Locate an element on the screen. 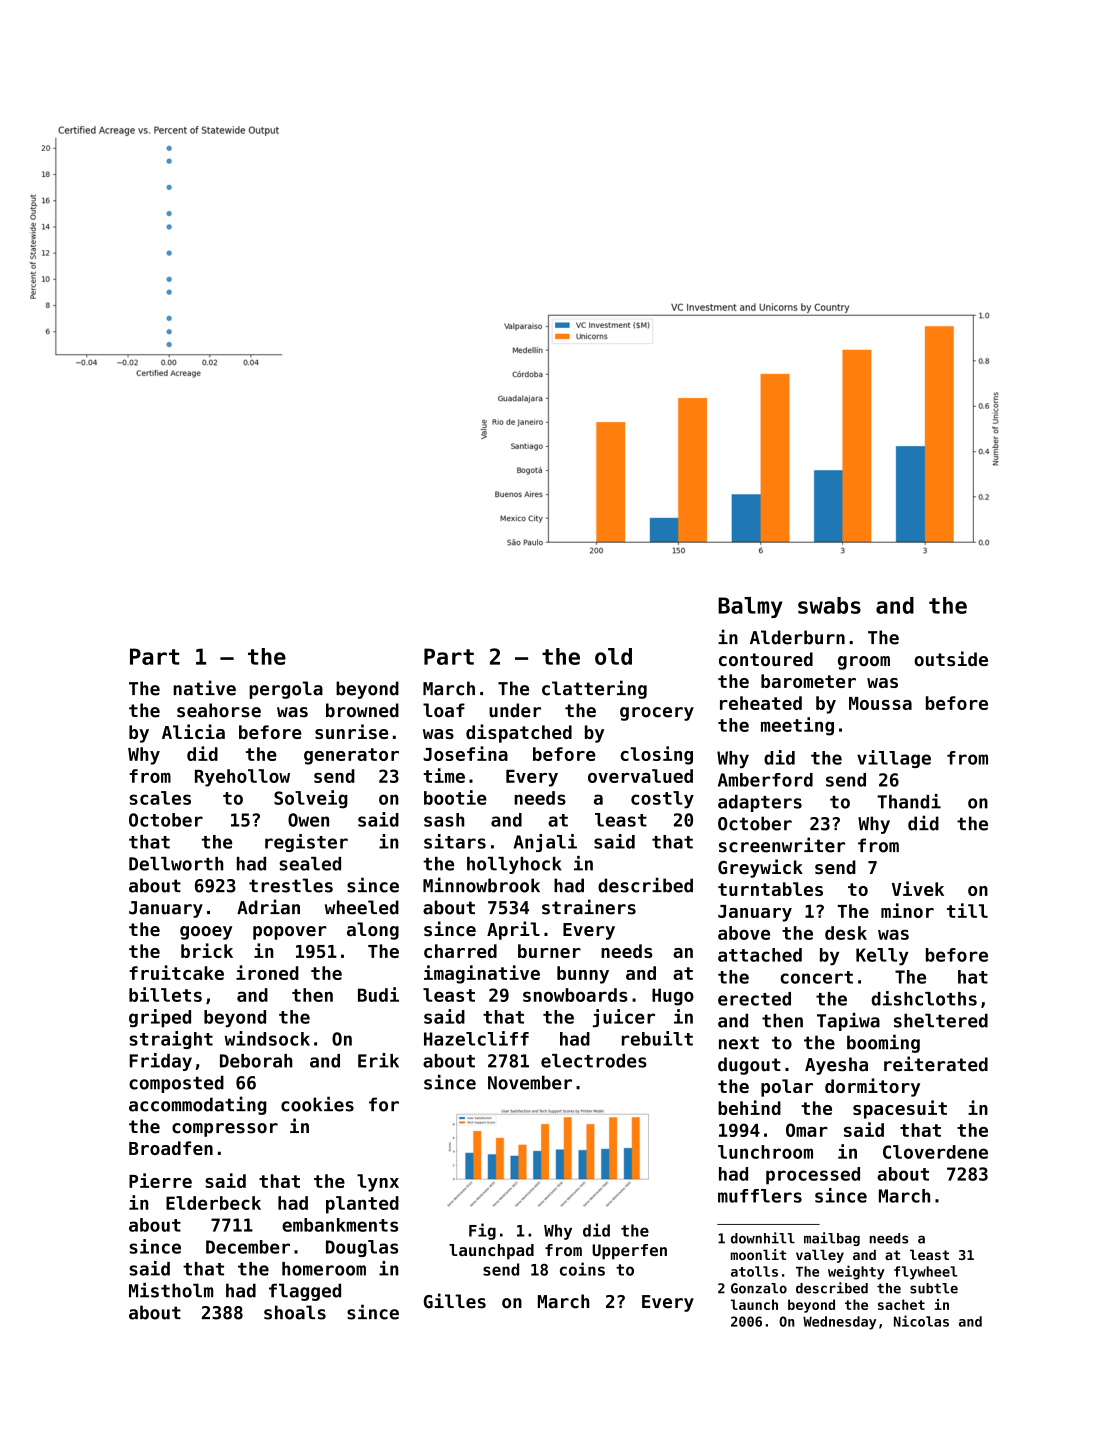 Image resolution: width=1117 pixels, height=1446 pixels. concert is located at coordinates (816, 977).
